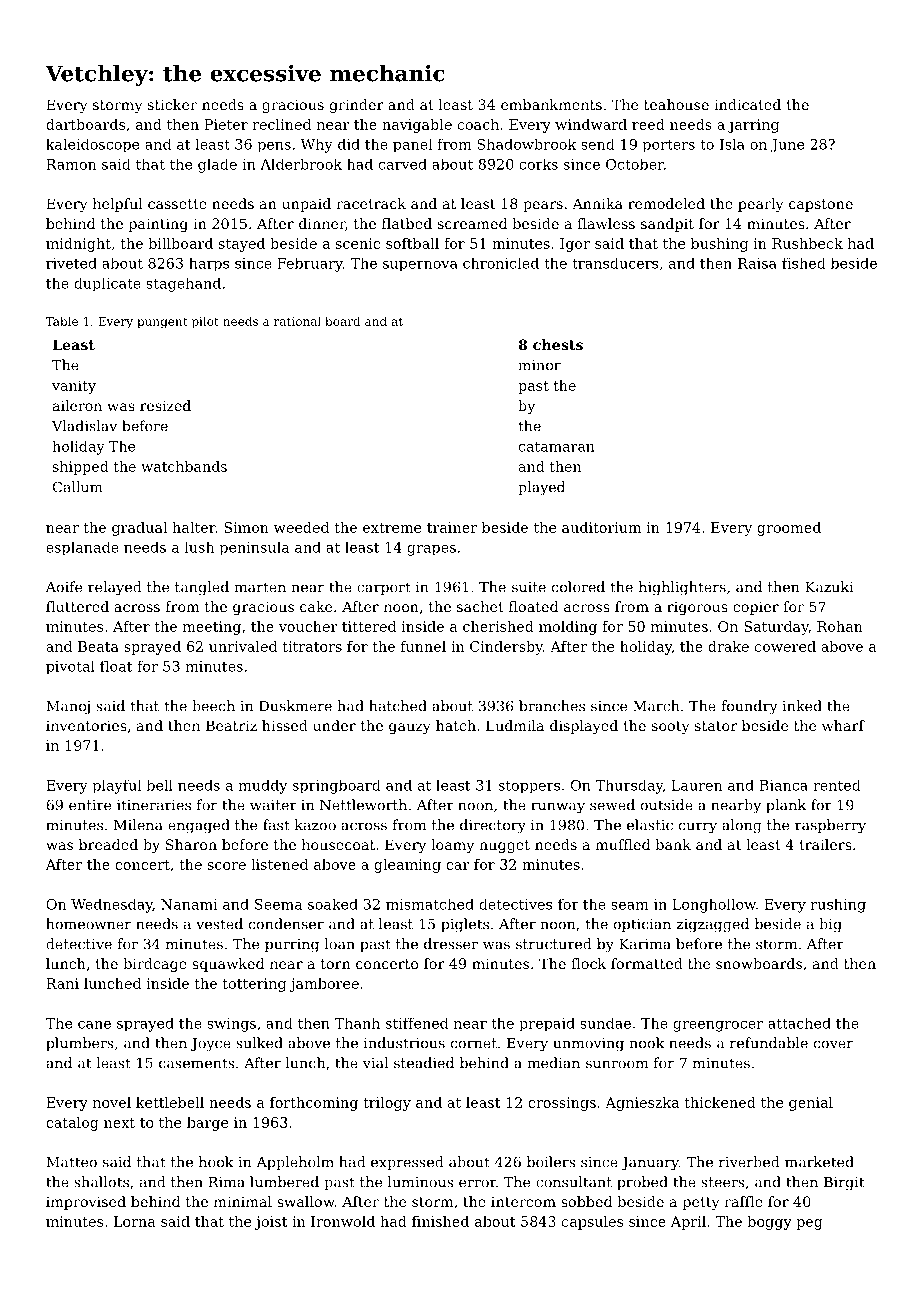  I want to click on remodeled, so click(666, 203).
